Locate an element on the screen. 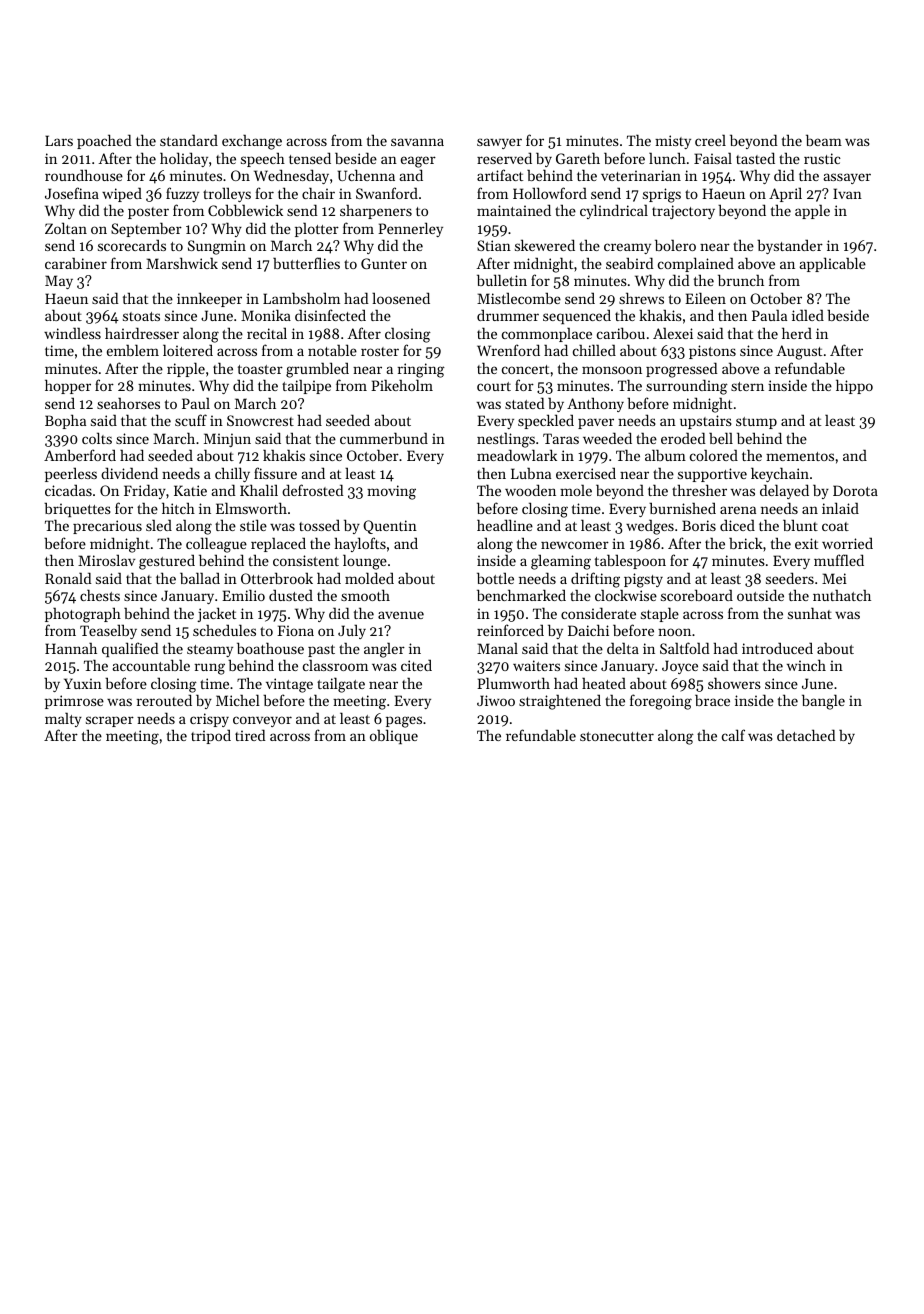 The height and width of the screenshot is (1314, 924). creel is located at coordinates (710, 140).
